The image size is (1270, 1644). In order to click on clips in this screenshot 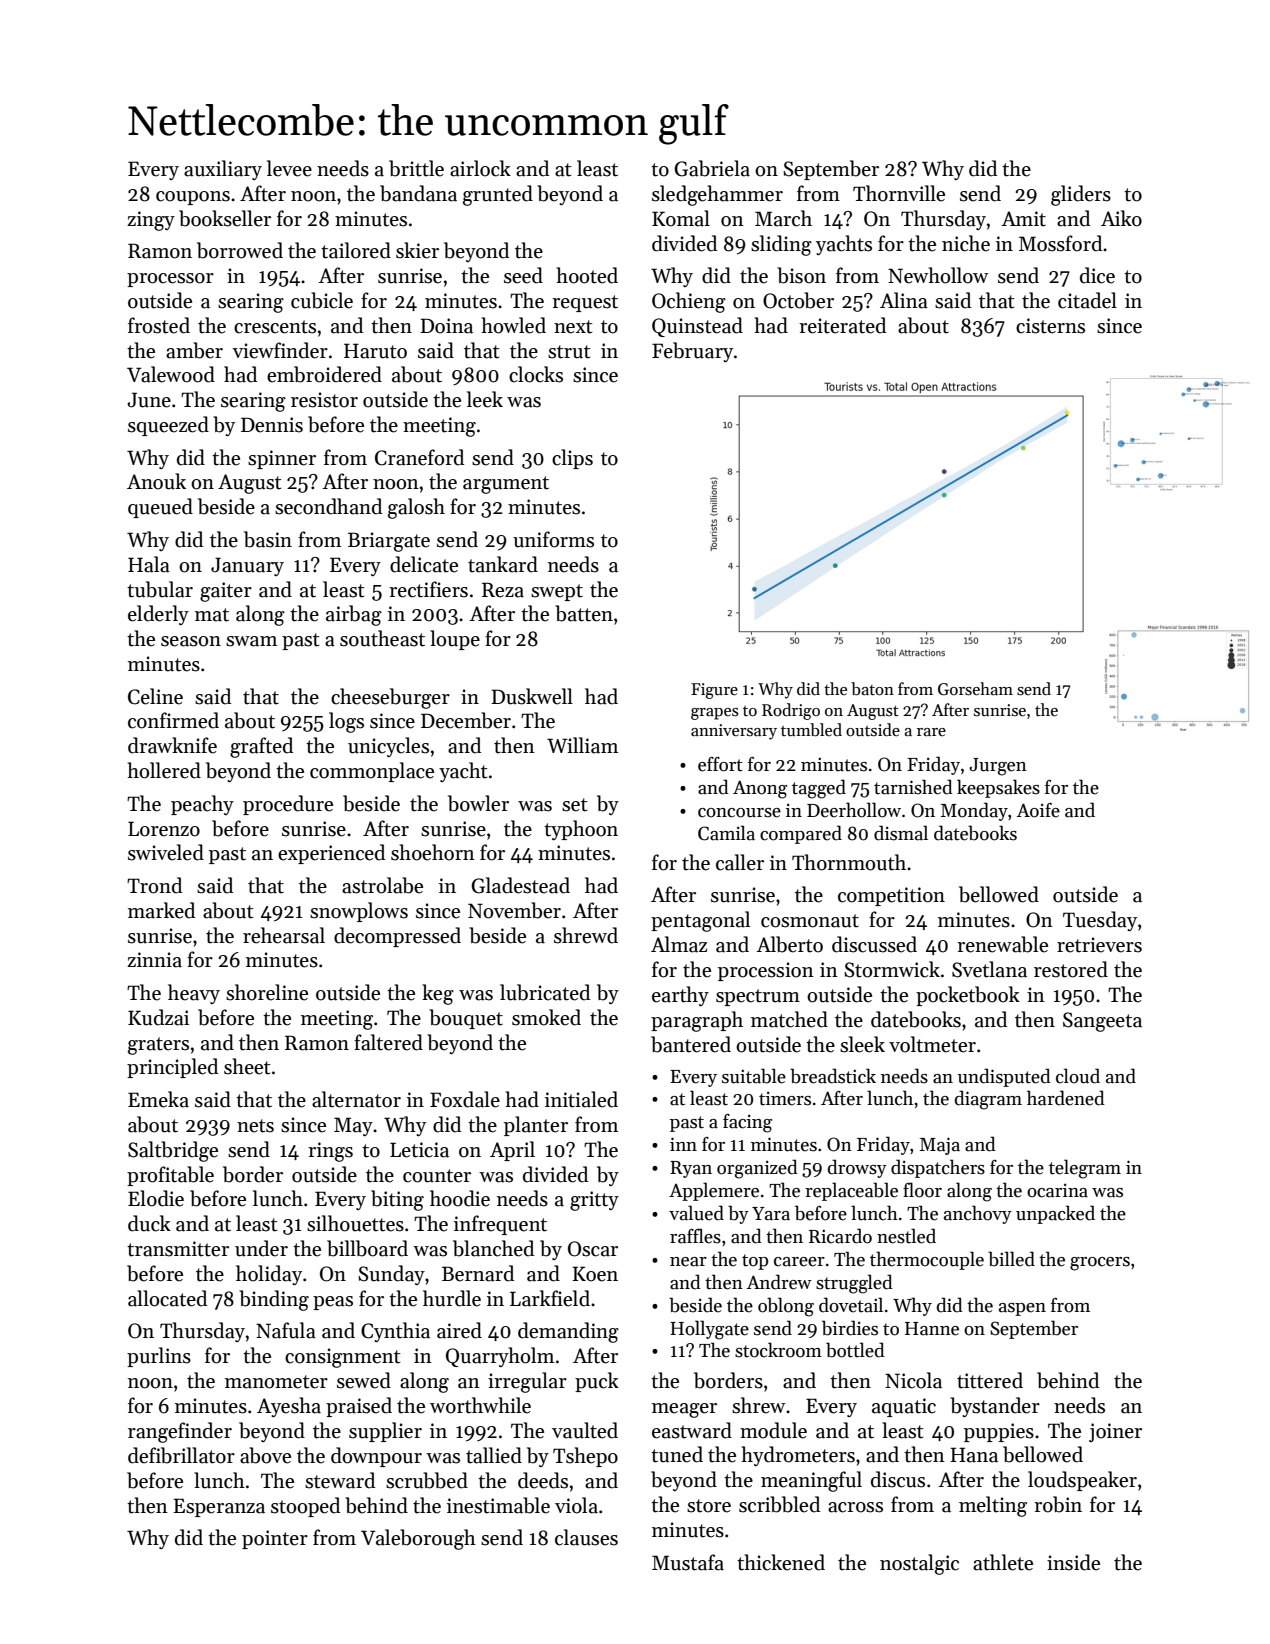, I will do `click(572, 459)`.
